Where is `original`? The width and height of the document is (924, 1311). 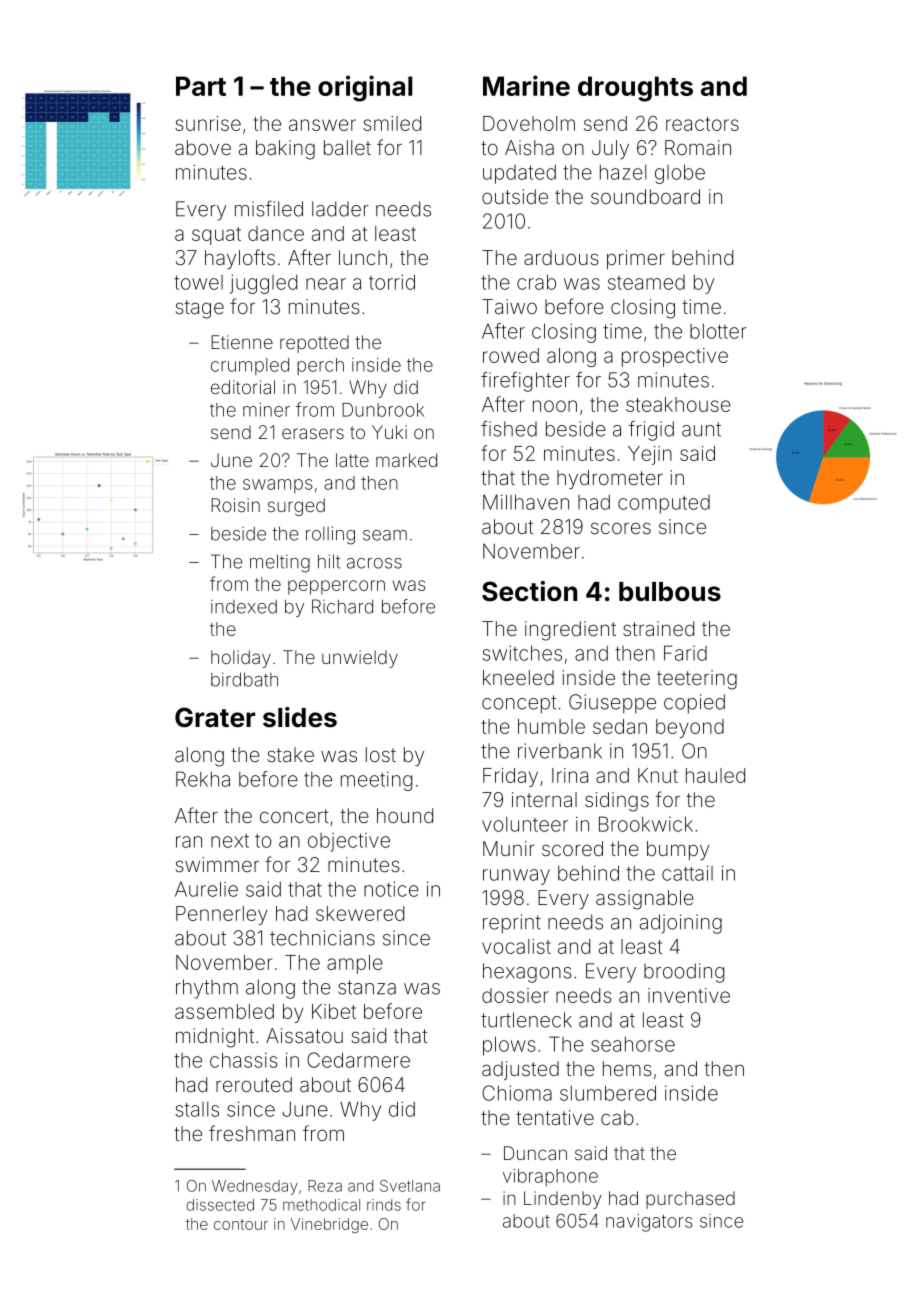 original is located at coordinates (365, 88).
